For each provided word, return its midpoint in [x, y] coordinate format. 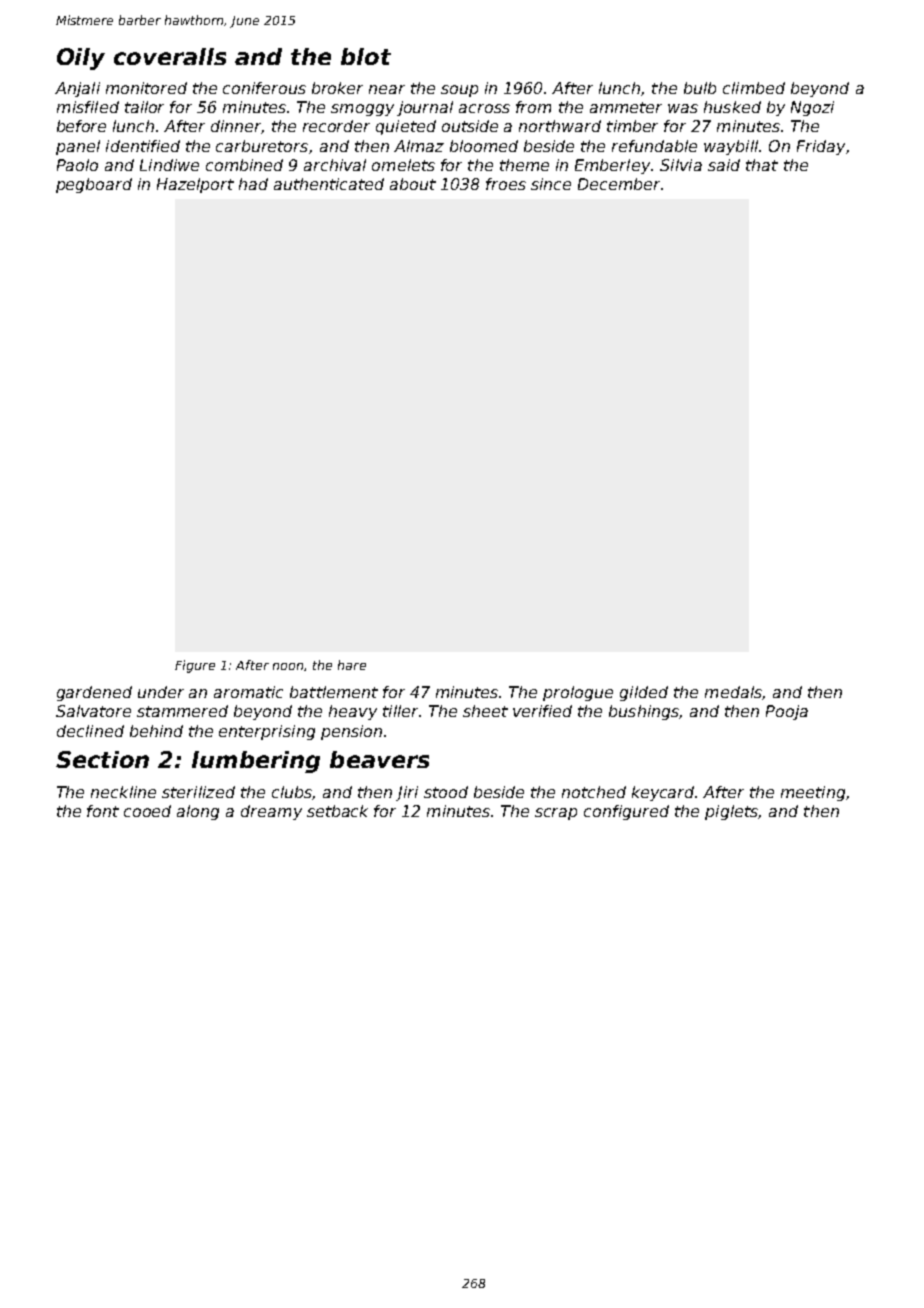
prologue [578, 693]
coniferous [264, 88]
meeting [813, 793]
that [762, 165]
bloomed [484, 146]
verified [542, 711]
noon [288, 666]
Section [102, 759]
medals [733, 692]
